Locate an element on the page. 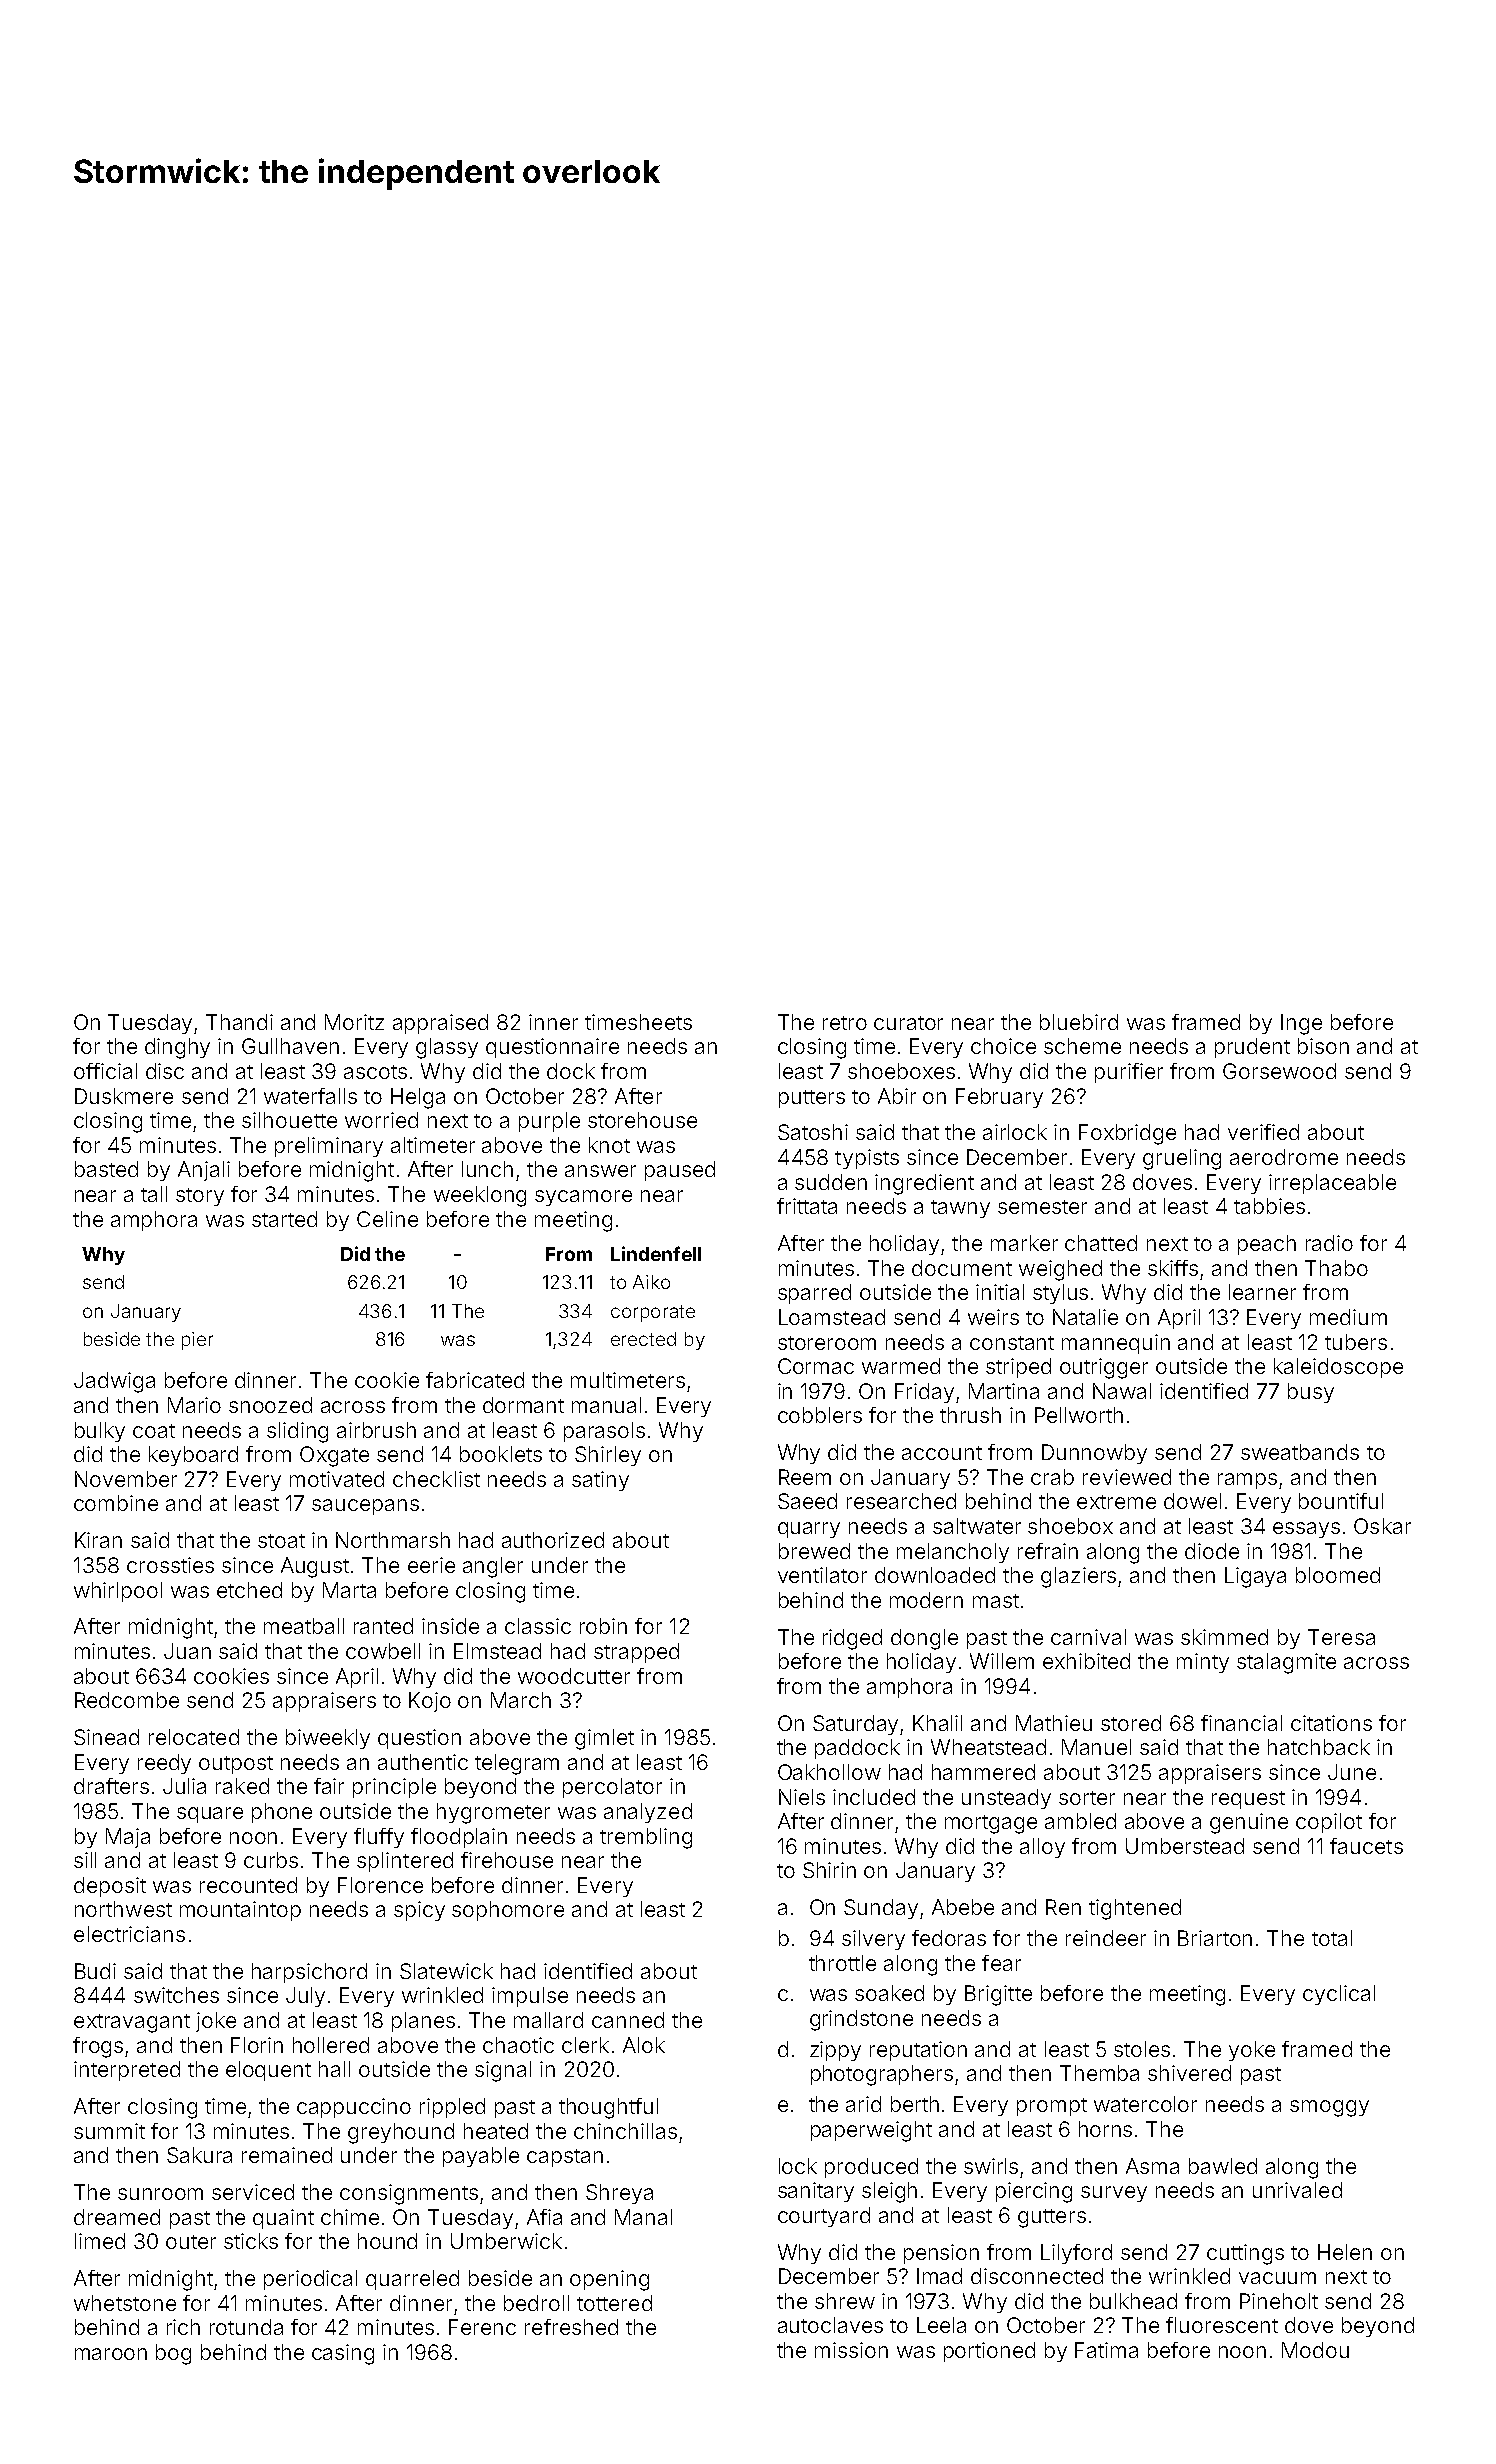 This page has width=1496, height=2464. skimmed is located at coordinates (1224, 1637).
